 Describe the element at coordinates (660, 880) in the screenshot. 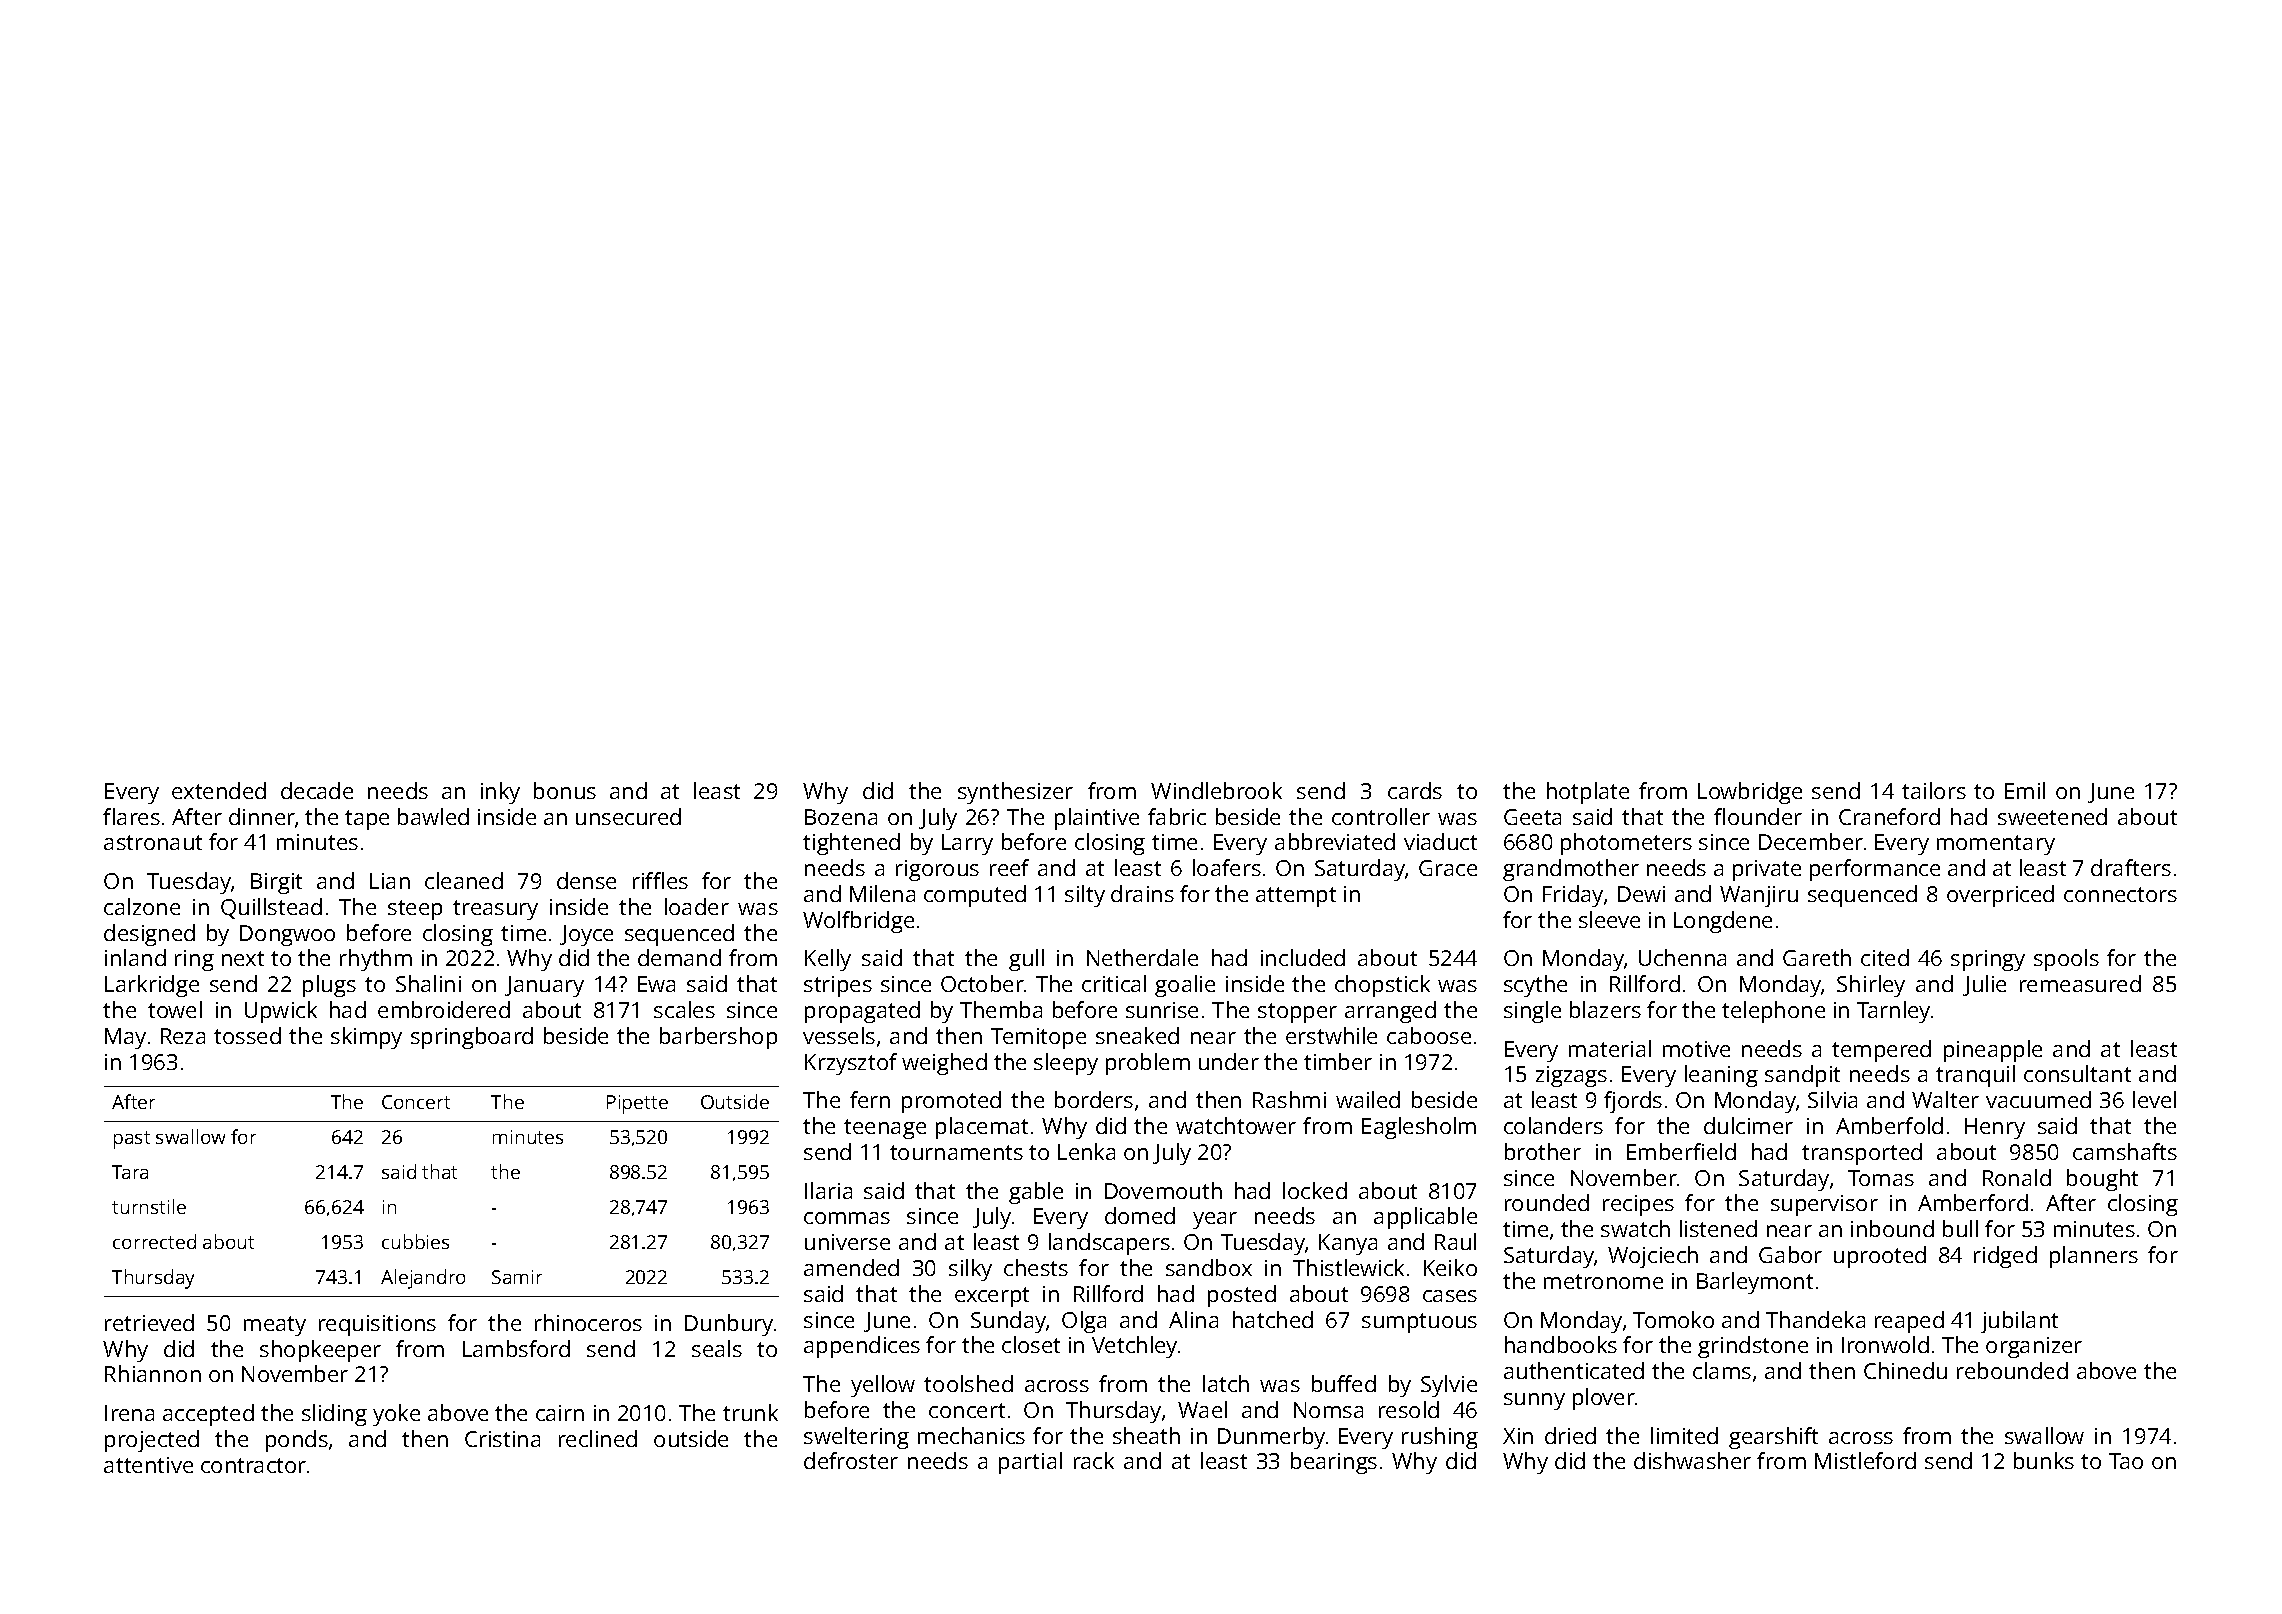

I see `riffles` at that location.
